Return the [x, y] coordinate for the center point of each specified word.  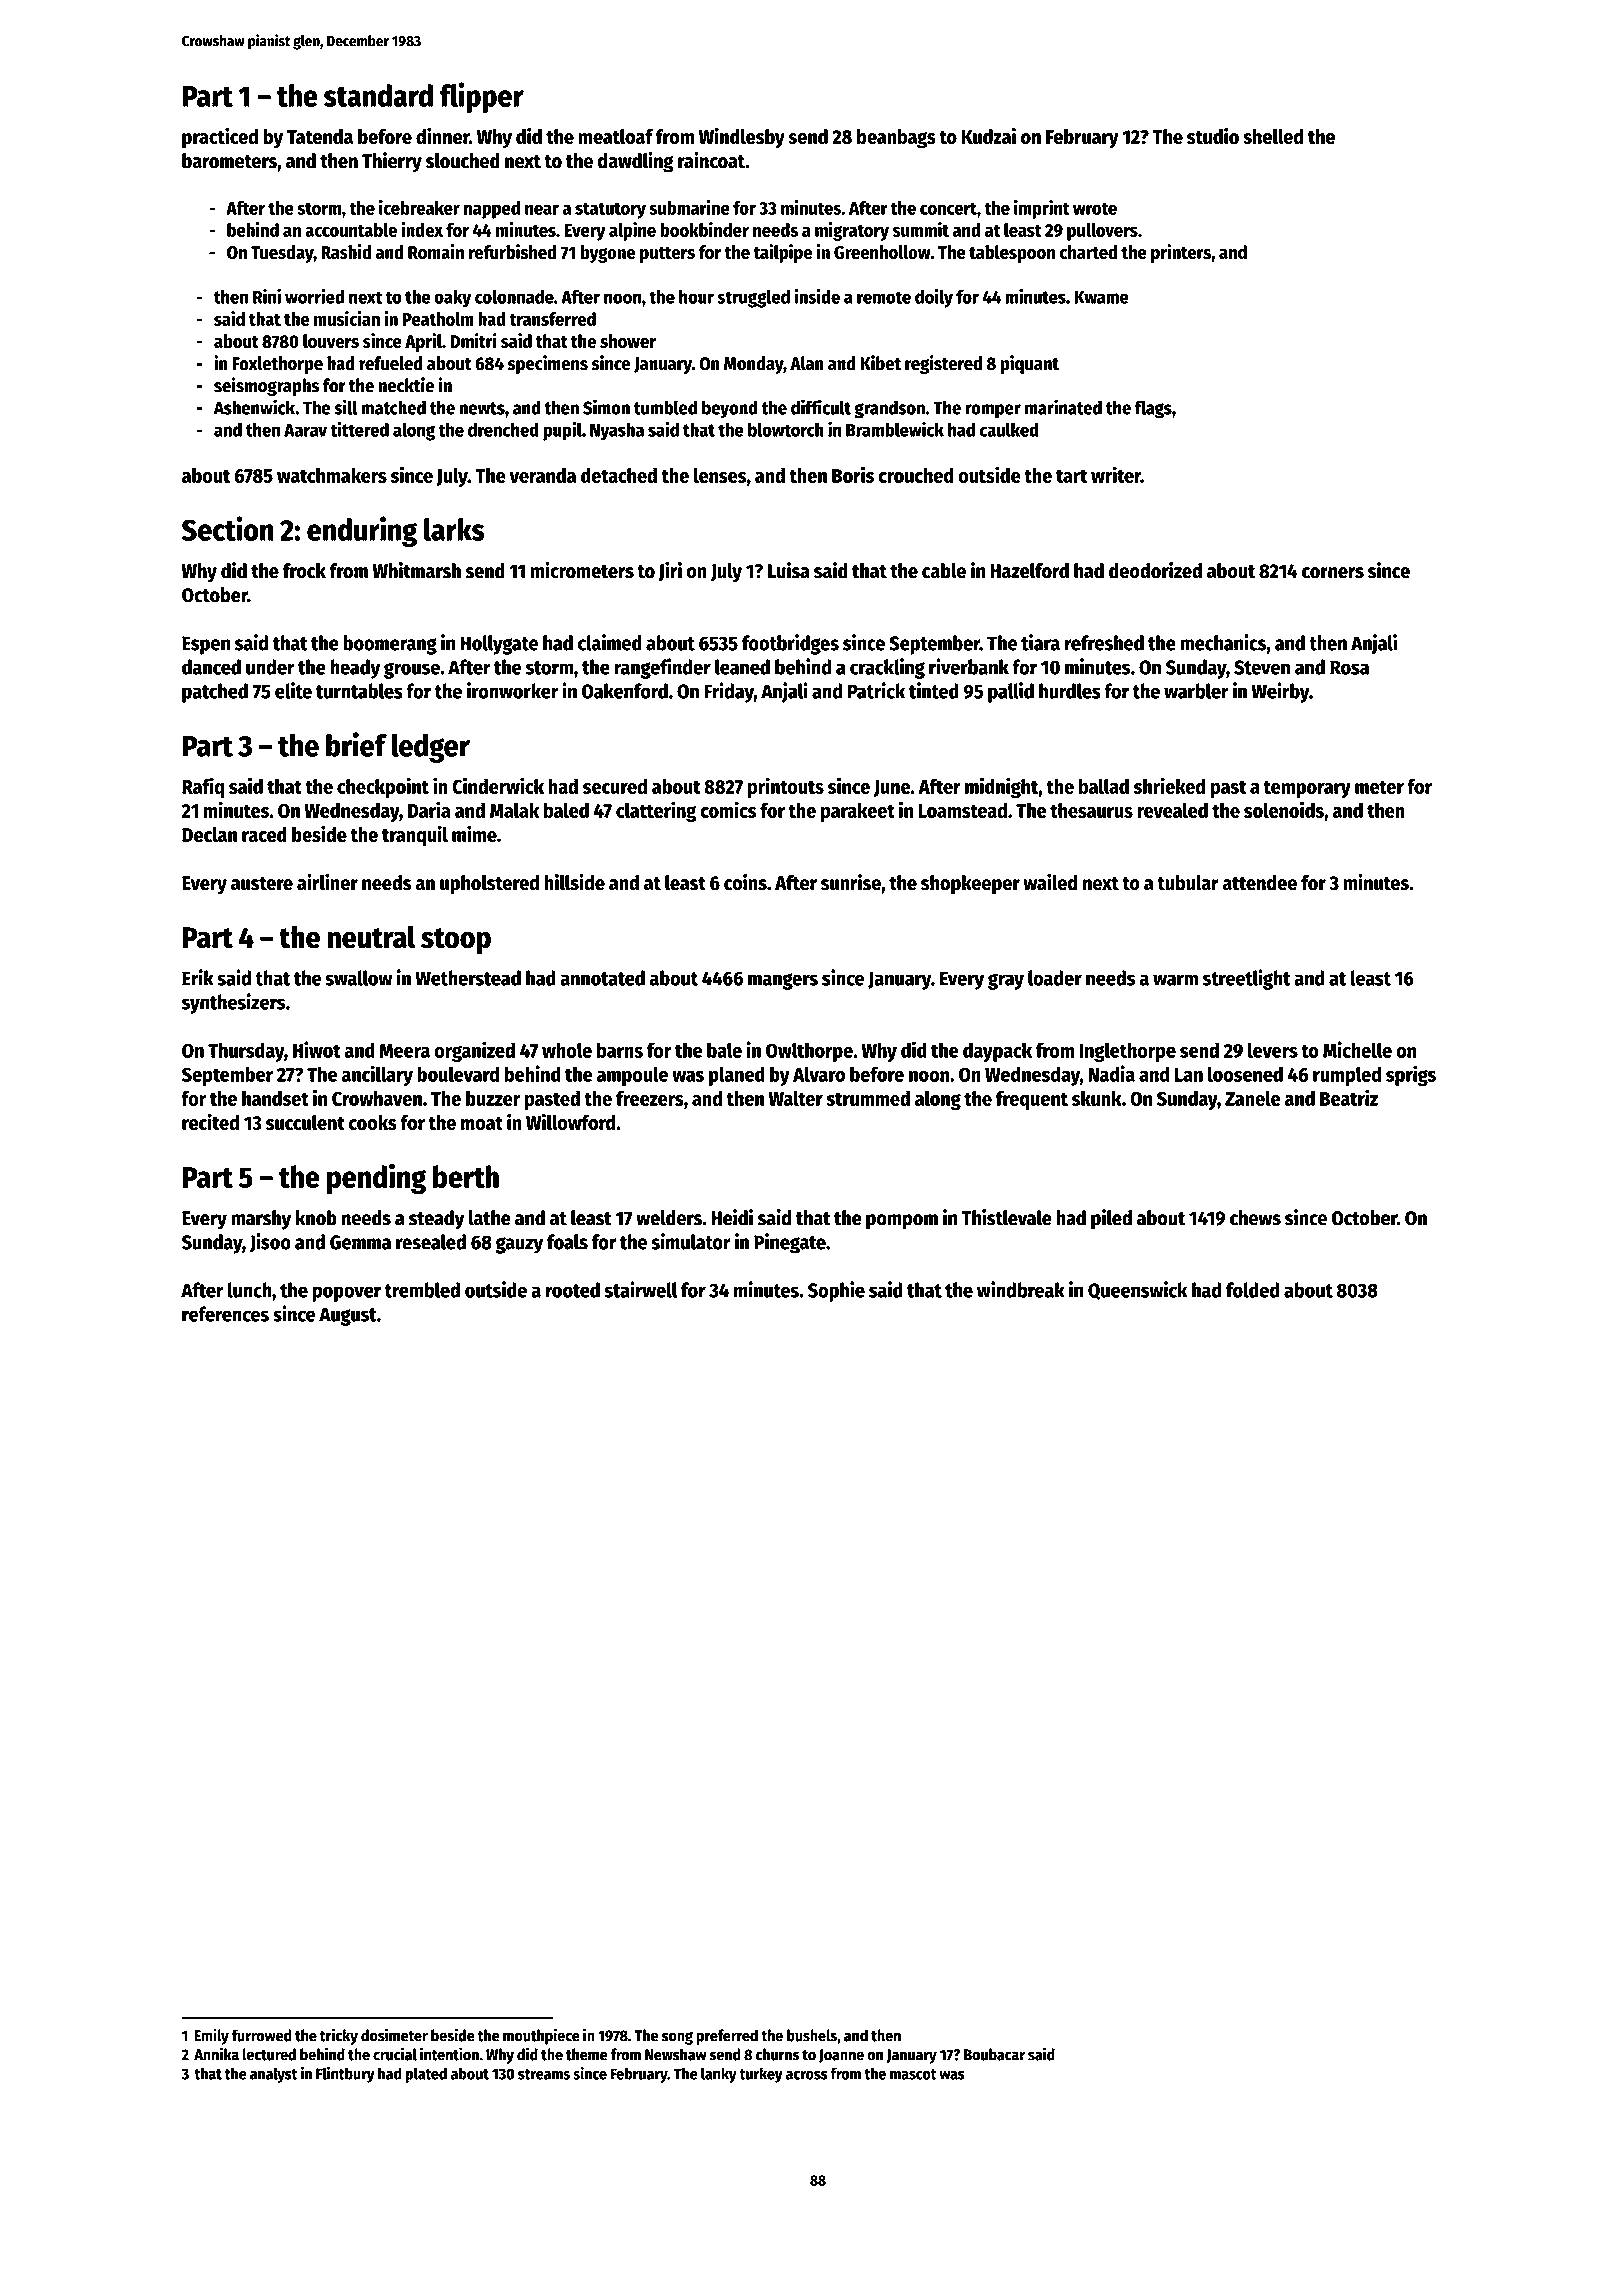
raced [264, 834]
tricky [339, 2036]
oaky [452, 299]
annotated [602, 978]
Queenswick [1137, 1290]
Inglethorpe [1127, 1052]
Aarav [305, 430]
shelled [1273, 137]
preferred [727, 2037]
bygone [608, 254]
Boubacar [994, 2054]
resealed [431, 1242]
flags [1153, 409]
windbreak [1021, 1289]
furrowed [262, 2035]
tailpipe [782, 253]
